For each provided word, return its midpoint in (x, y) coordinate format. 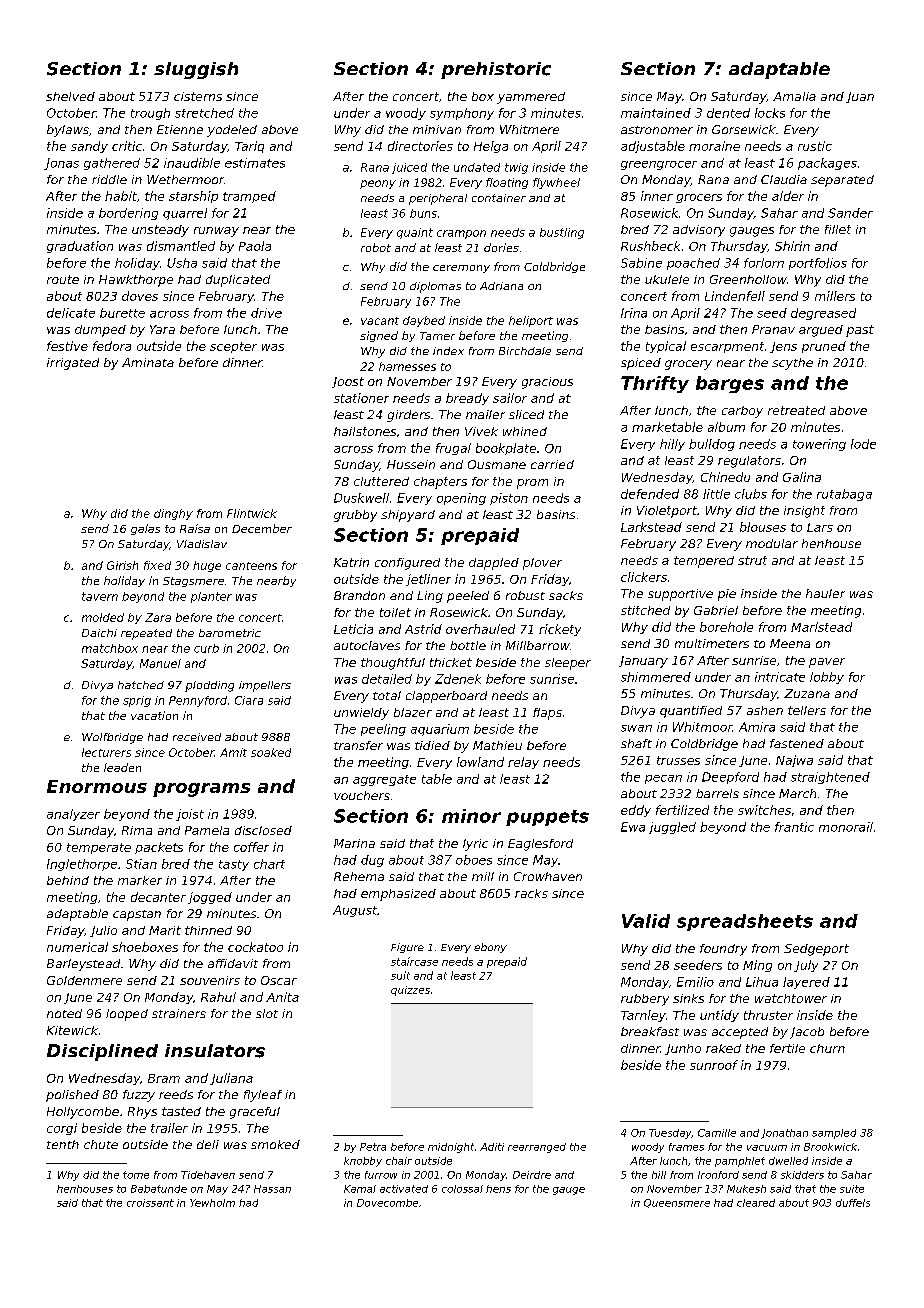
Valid (646, 921)
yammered (531, 98)
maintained (656, 113)
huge (207, 566)
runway (216, 232)
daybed (424, 321)
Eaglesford (540, 845)
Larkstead (651, 527)
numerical (77, 947)
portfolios (818, 264)
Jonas (61, 164)
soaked (271, 752)
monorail (846, 827)
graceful (255, 1113)
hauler (825, 593)
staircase (414, 961)
